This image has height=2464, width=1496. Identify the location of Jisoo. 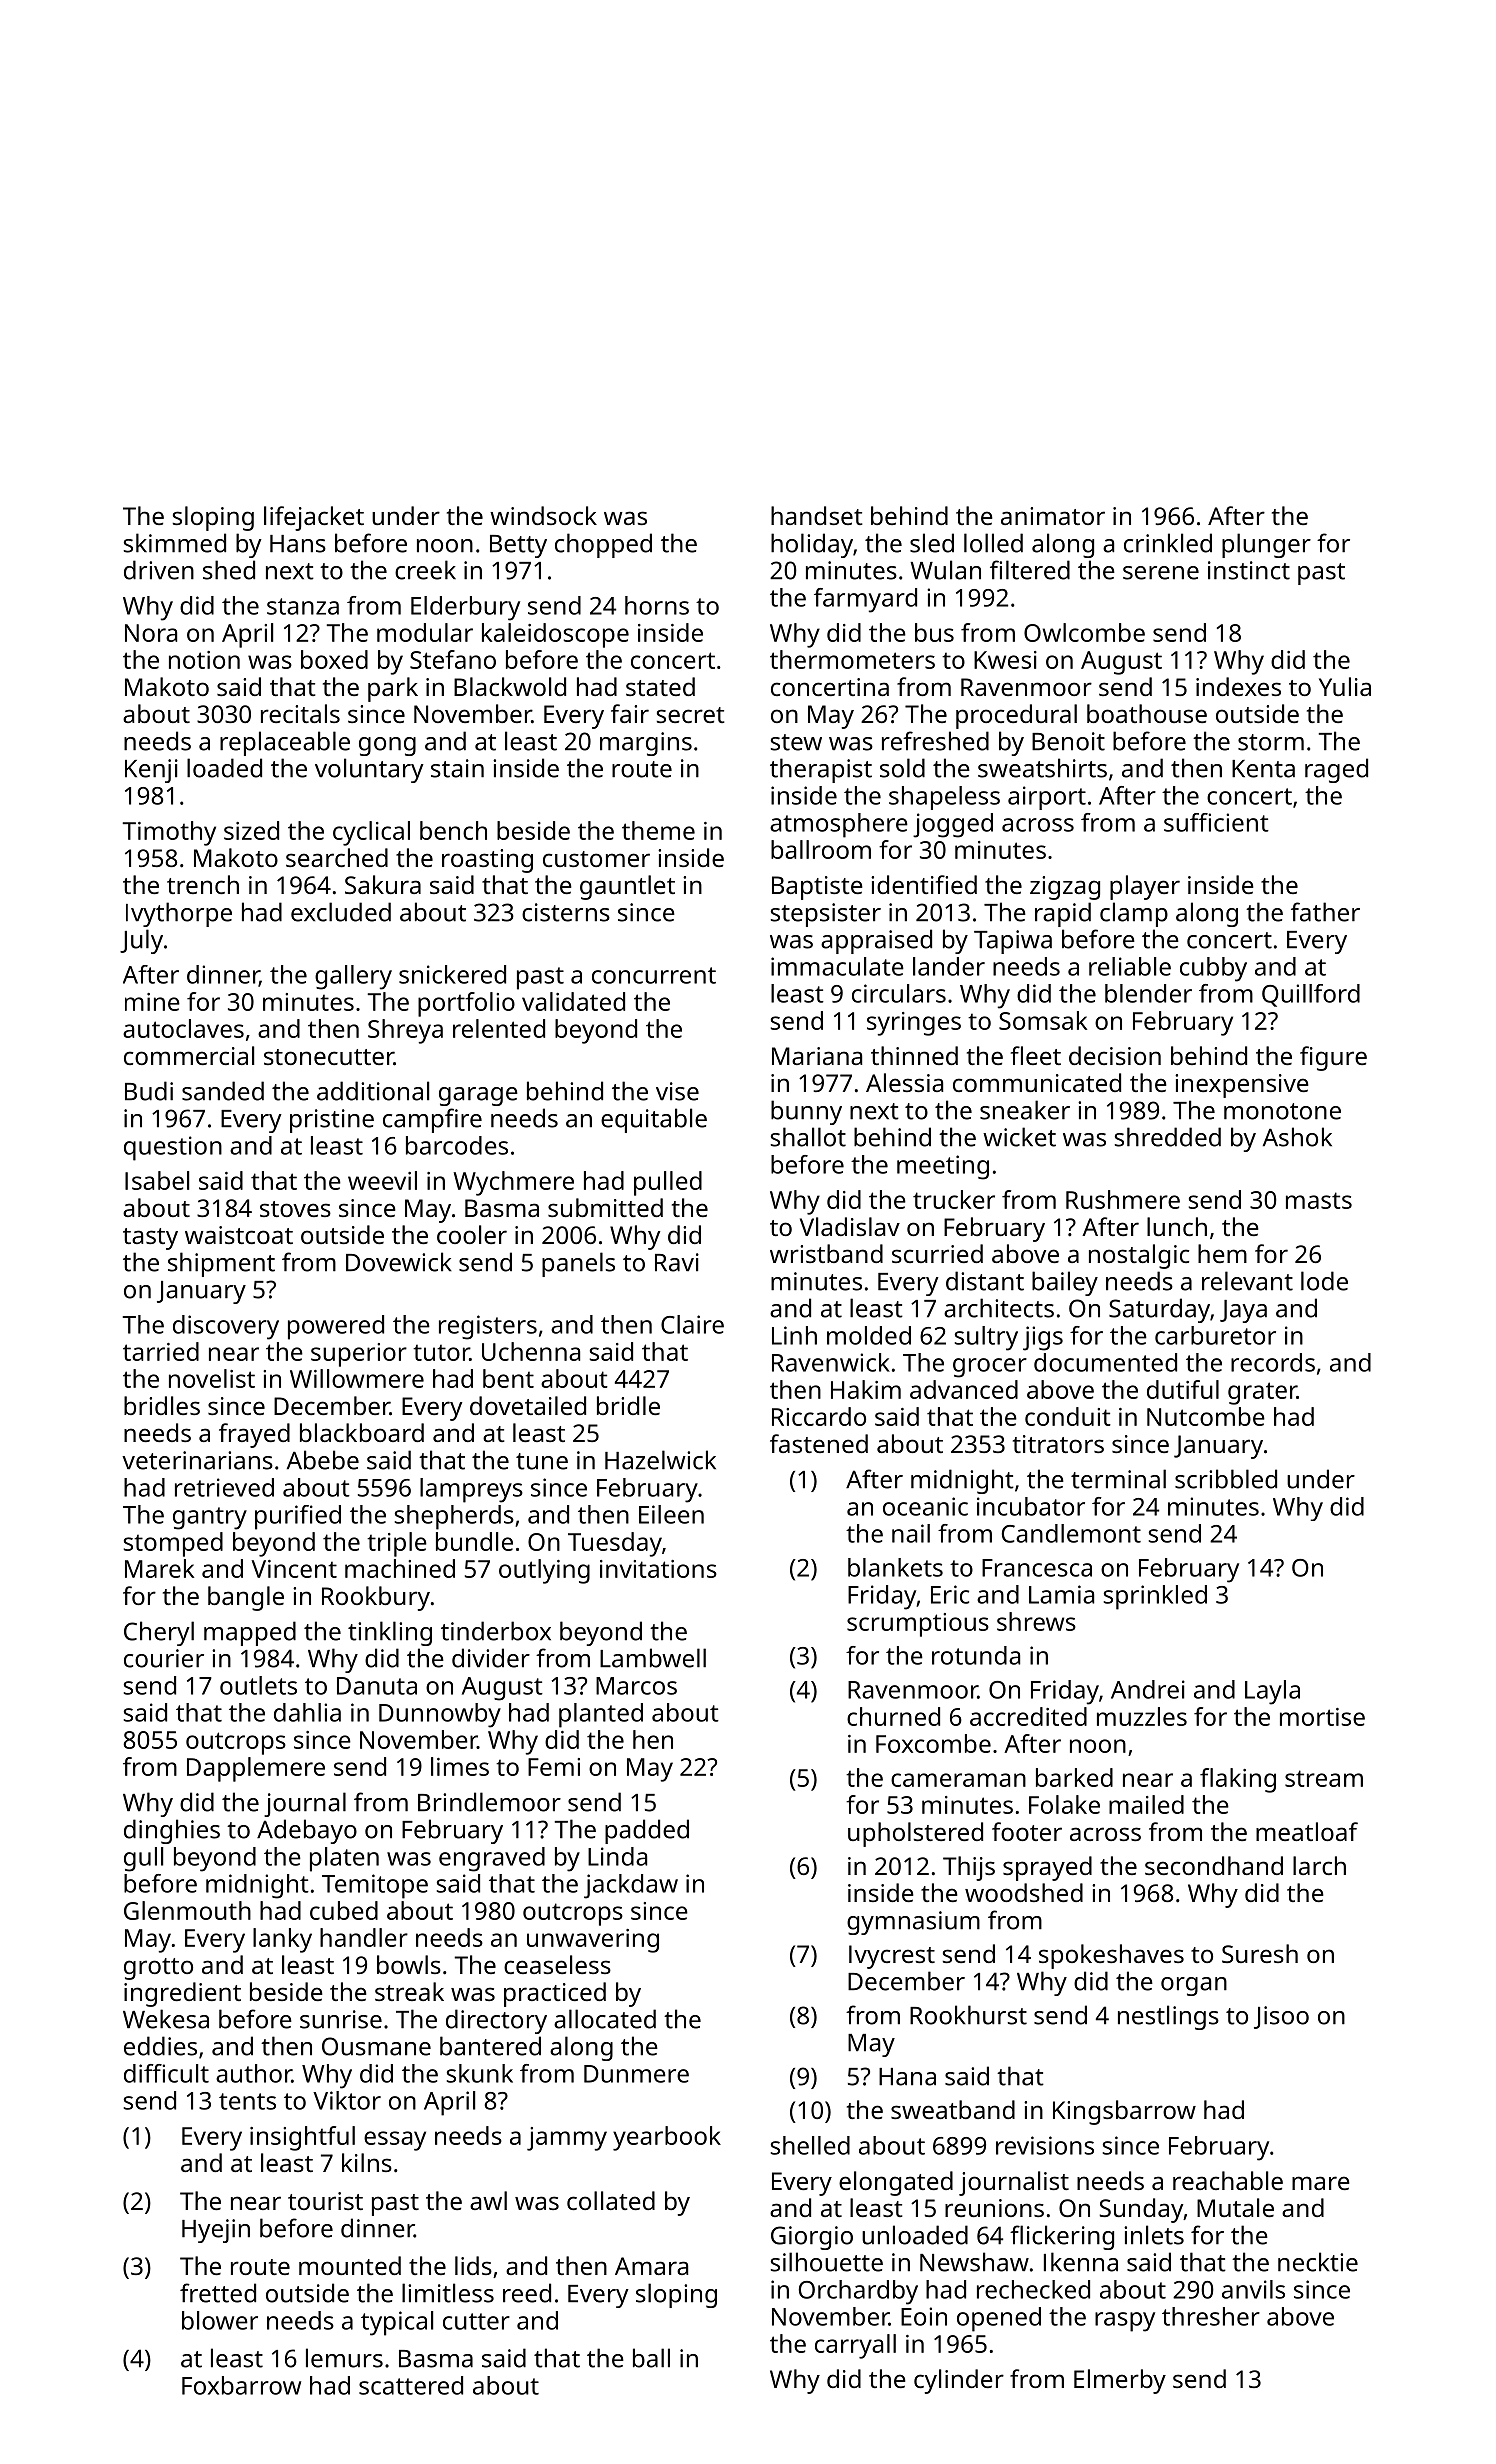
(1281, 2017).
